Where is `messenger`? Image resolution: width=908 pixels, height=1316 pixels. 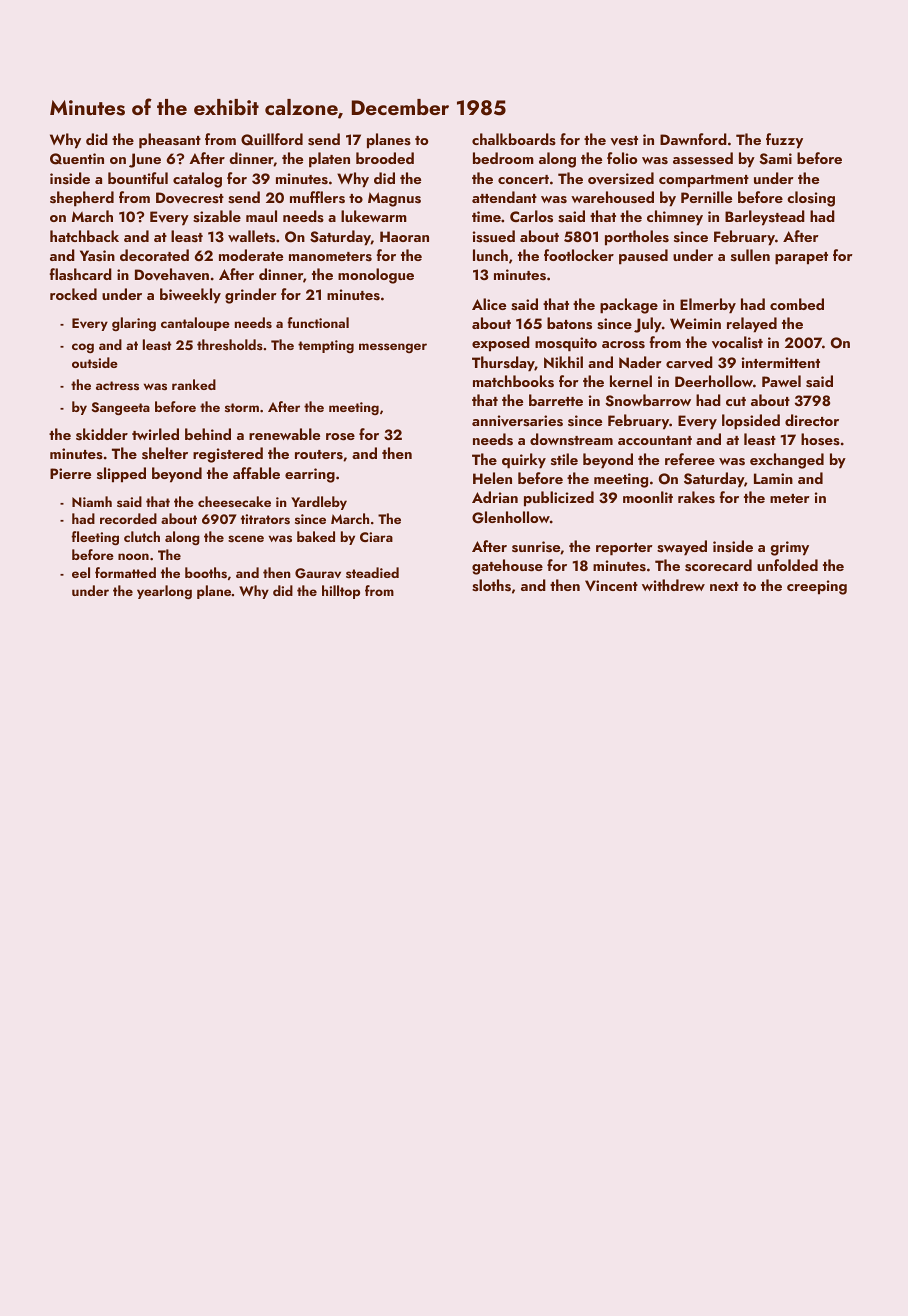 messenger is located at coordinates (393, 348).
